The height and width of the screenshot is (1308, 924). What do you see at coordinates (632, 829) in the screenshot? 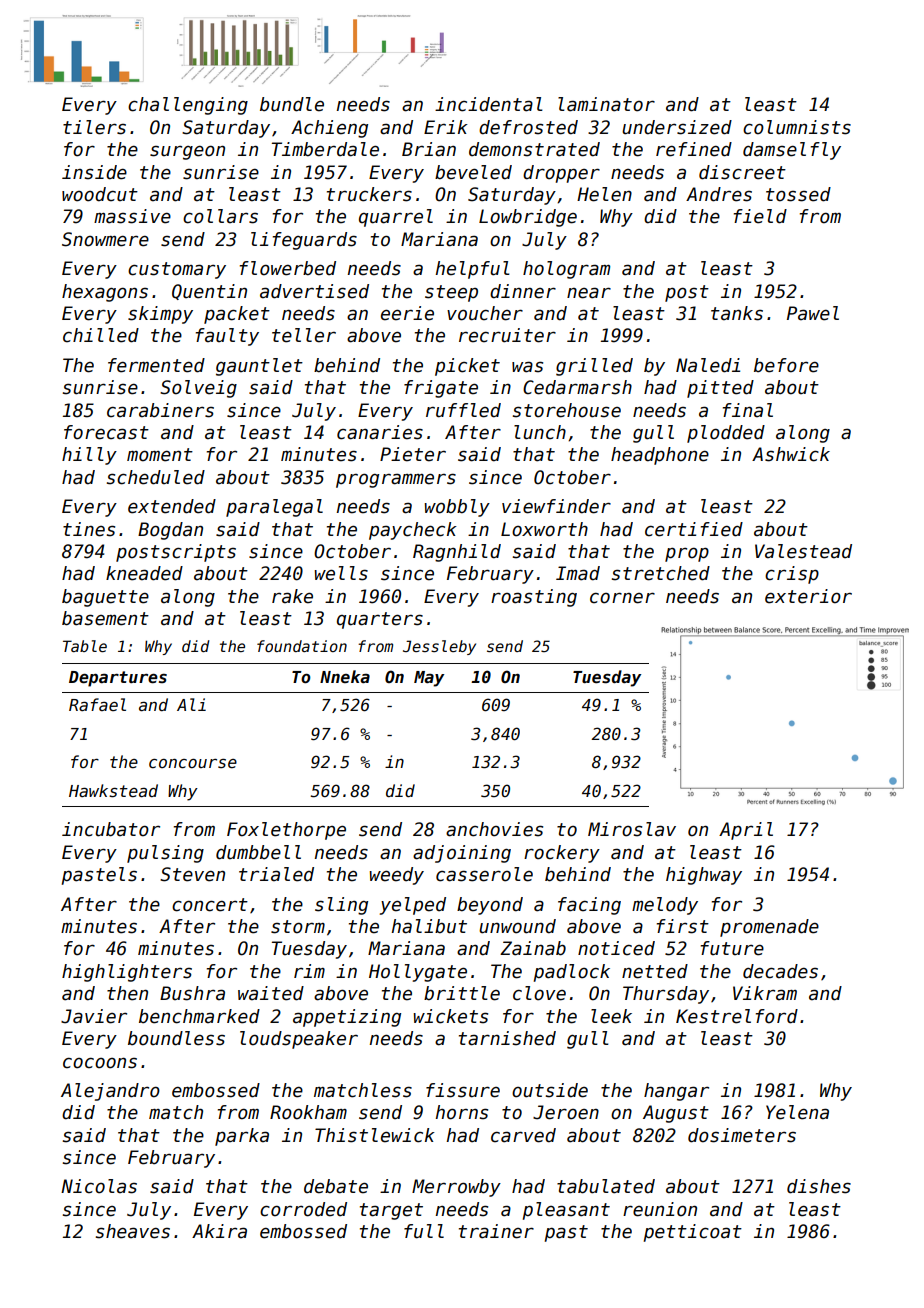
I see `Miroslav` at bounding box center [632, 829].
